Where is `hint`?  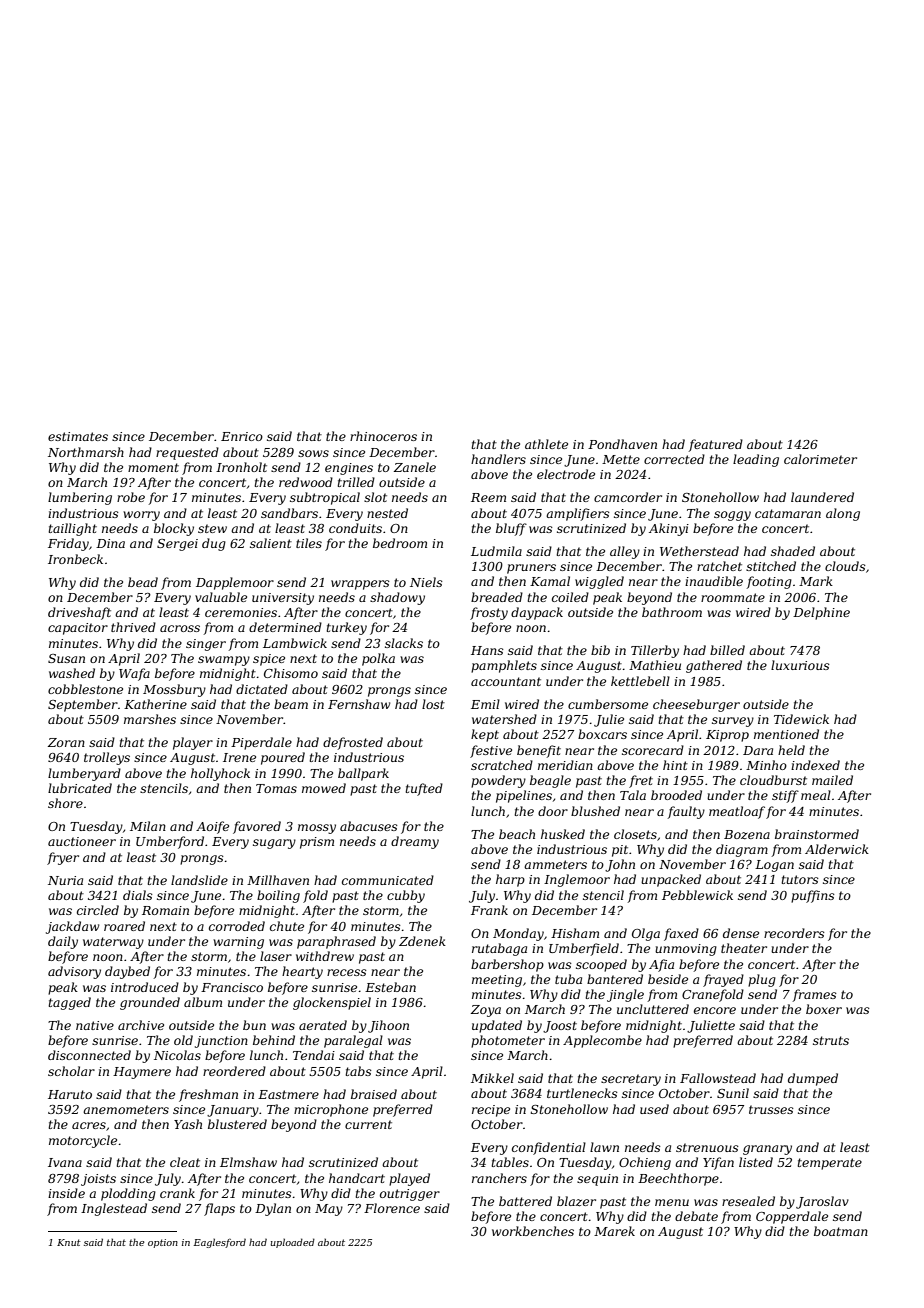 hint is located at coordinates (675, 765).
